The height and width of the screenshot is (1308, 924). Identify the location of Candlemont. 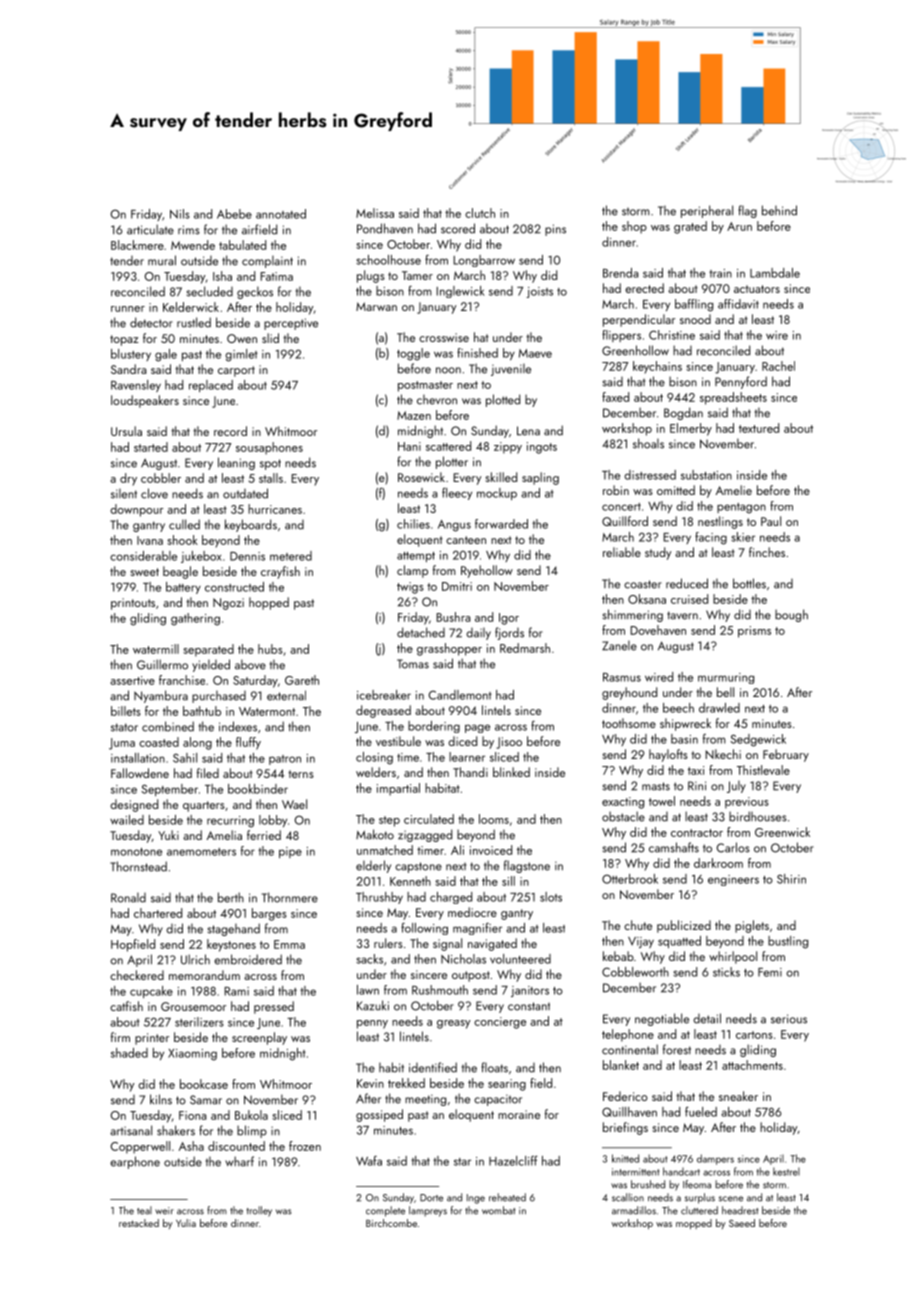
(460, 695).
